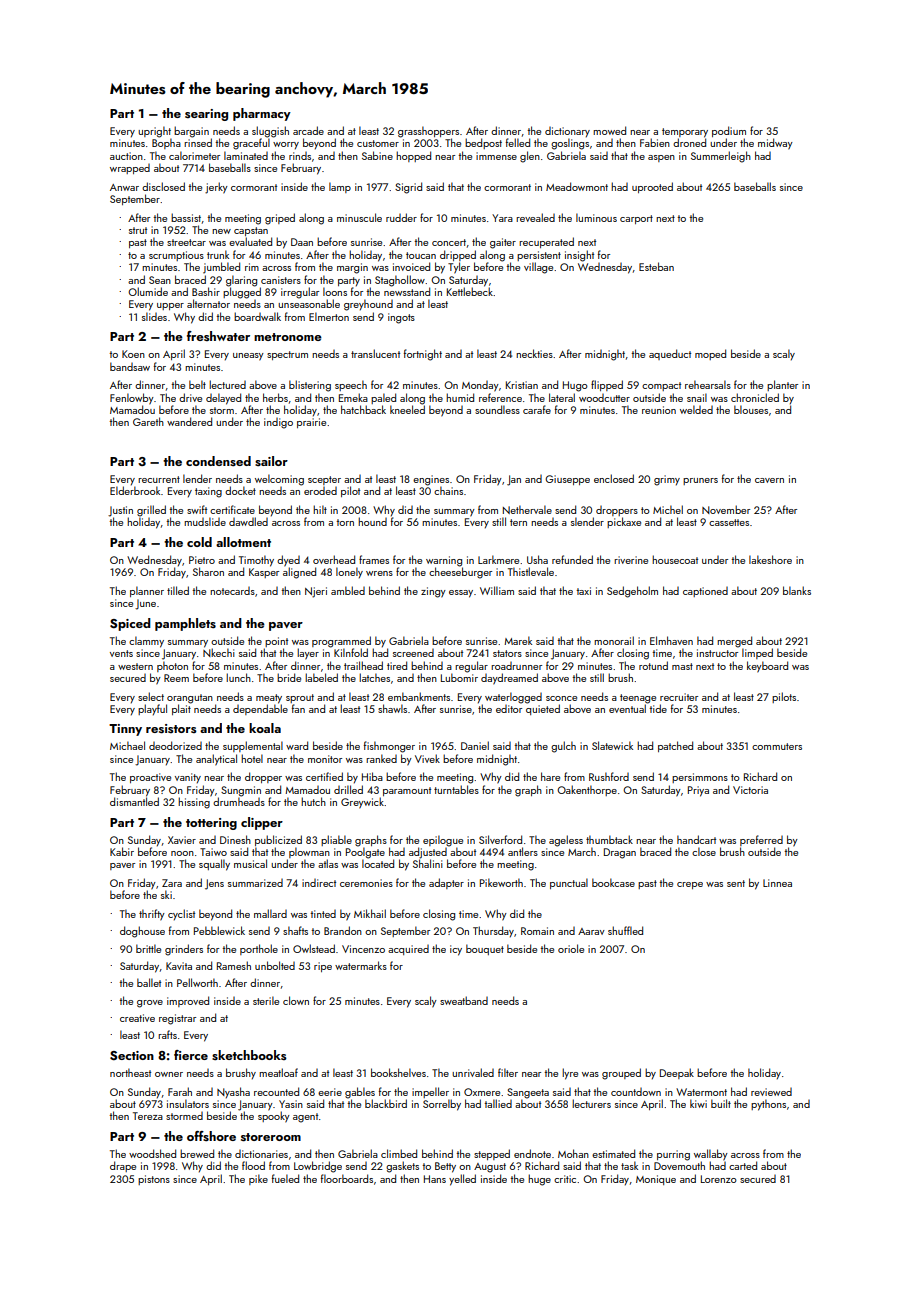 This image has width=924, height=1308. What do you see at coordinates (148, 421) in the image?
I see `Gareth` at bounding box center [148, 421].
